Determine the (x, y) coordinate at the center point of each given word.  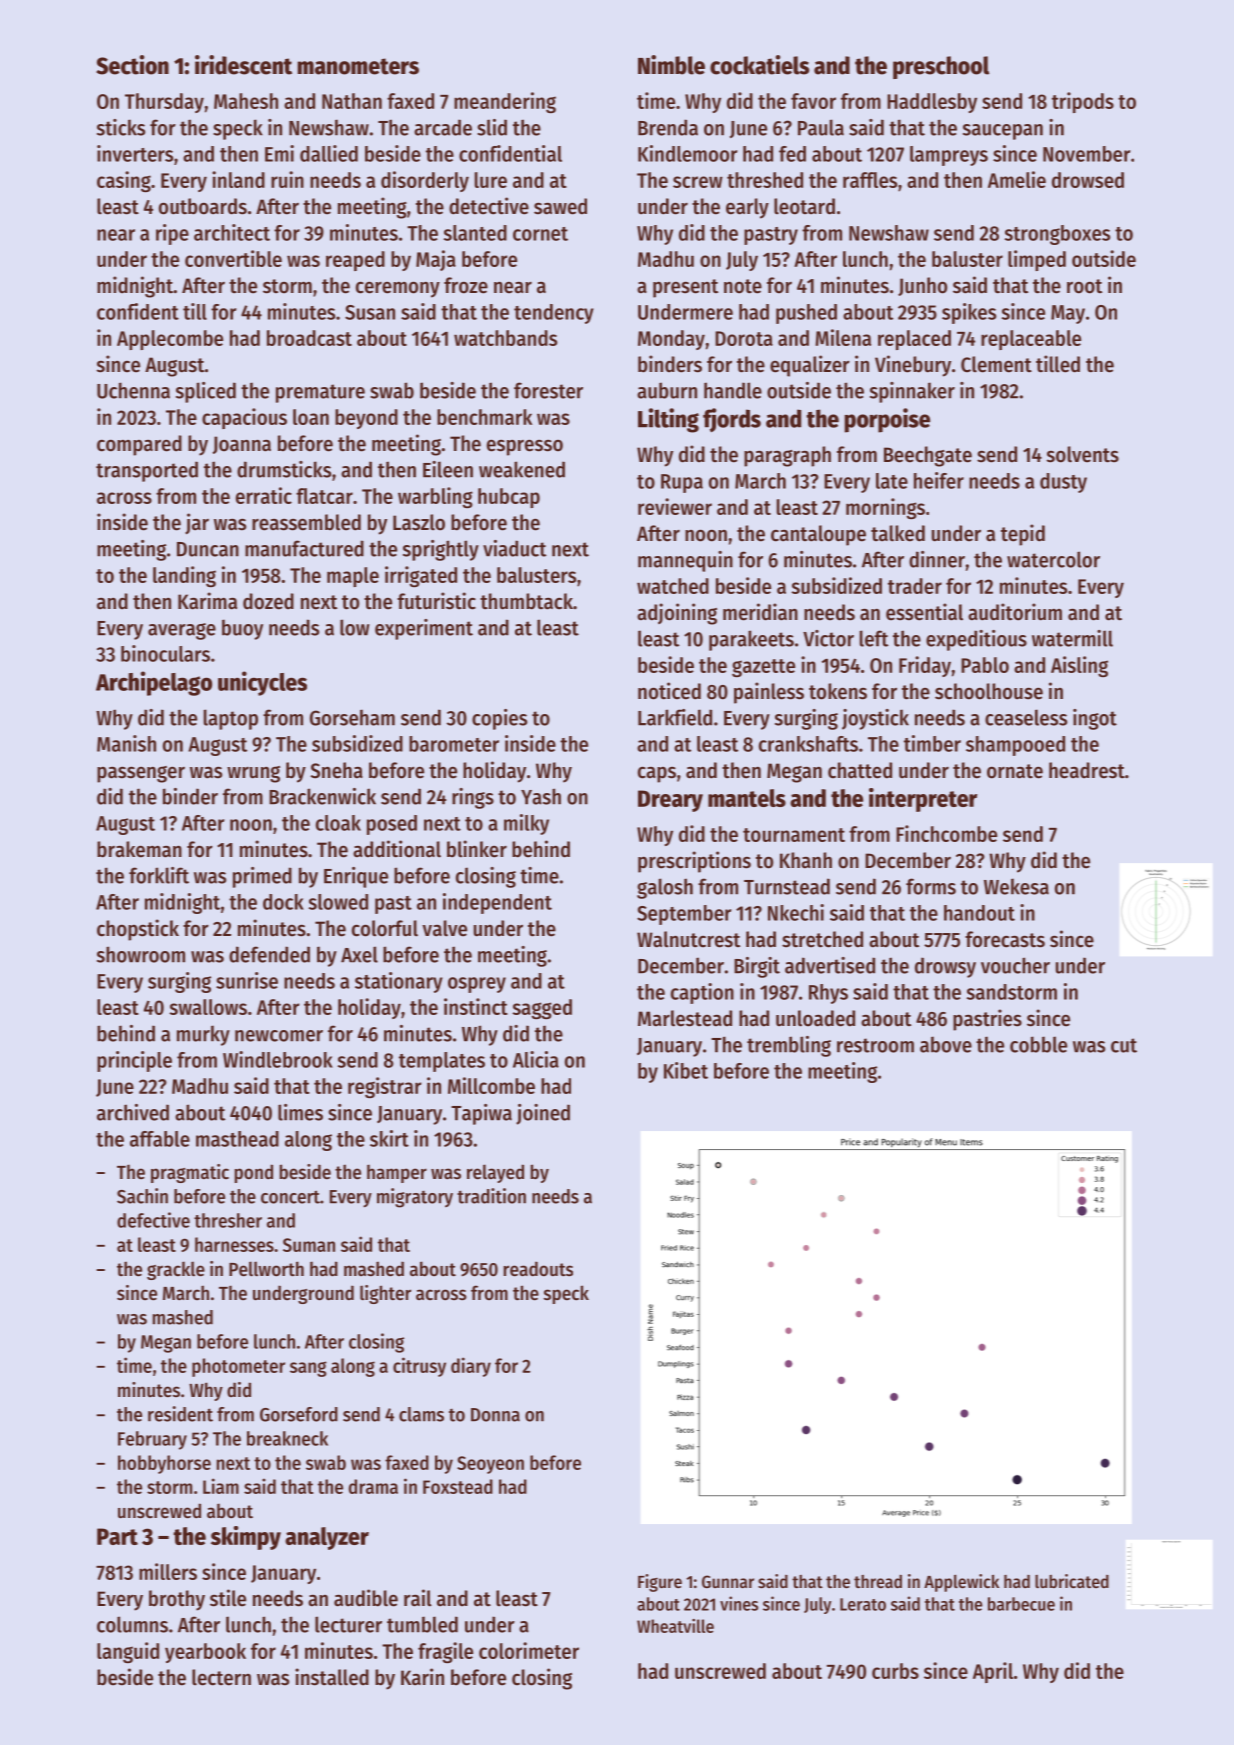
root (1084, 286)
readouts (538, 1269)
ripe (172, 234)
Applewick (961, 1583)
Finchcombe (946, 833)
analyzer (327, 1538)
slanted (475, 233)
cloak (338, 823)
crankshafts (808, 744)
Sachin (142, 1196)
